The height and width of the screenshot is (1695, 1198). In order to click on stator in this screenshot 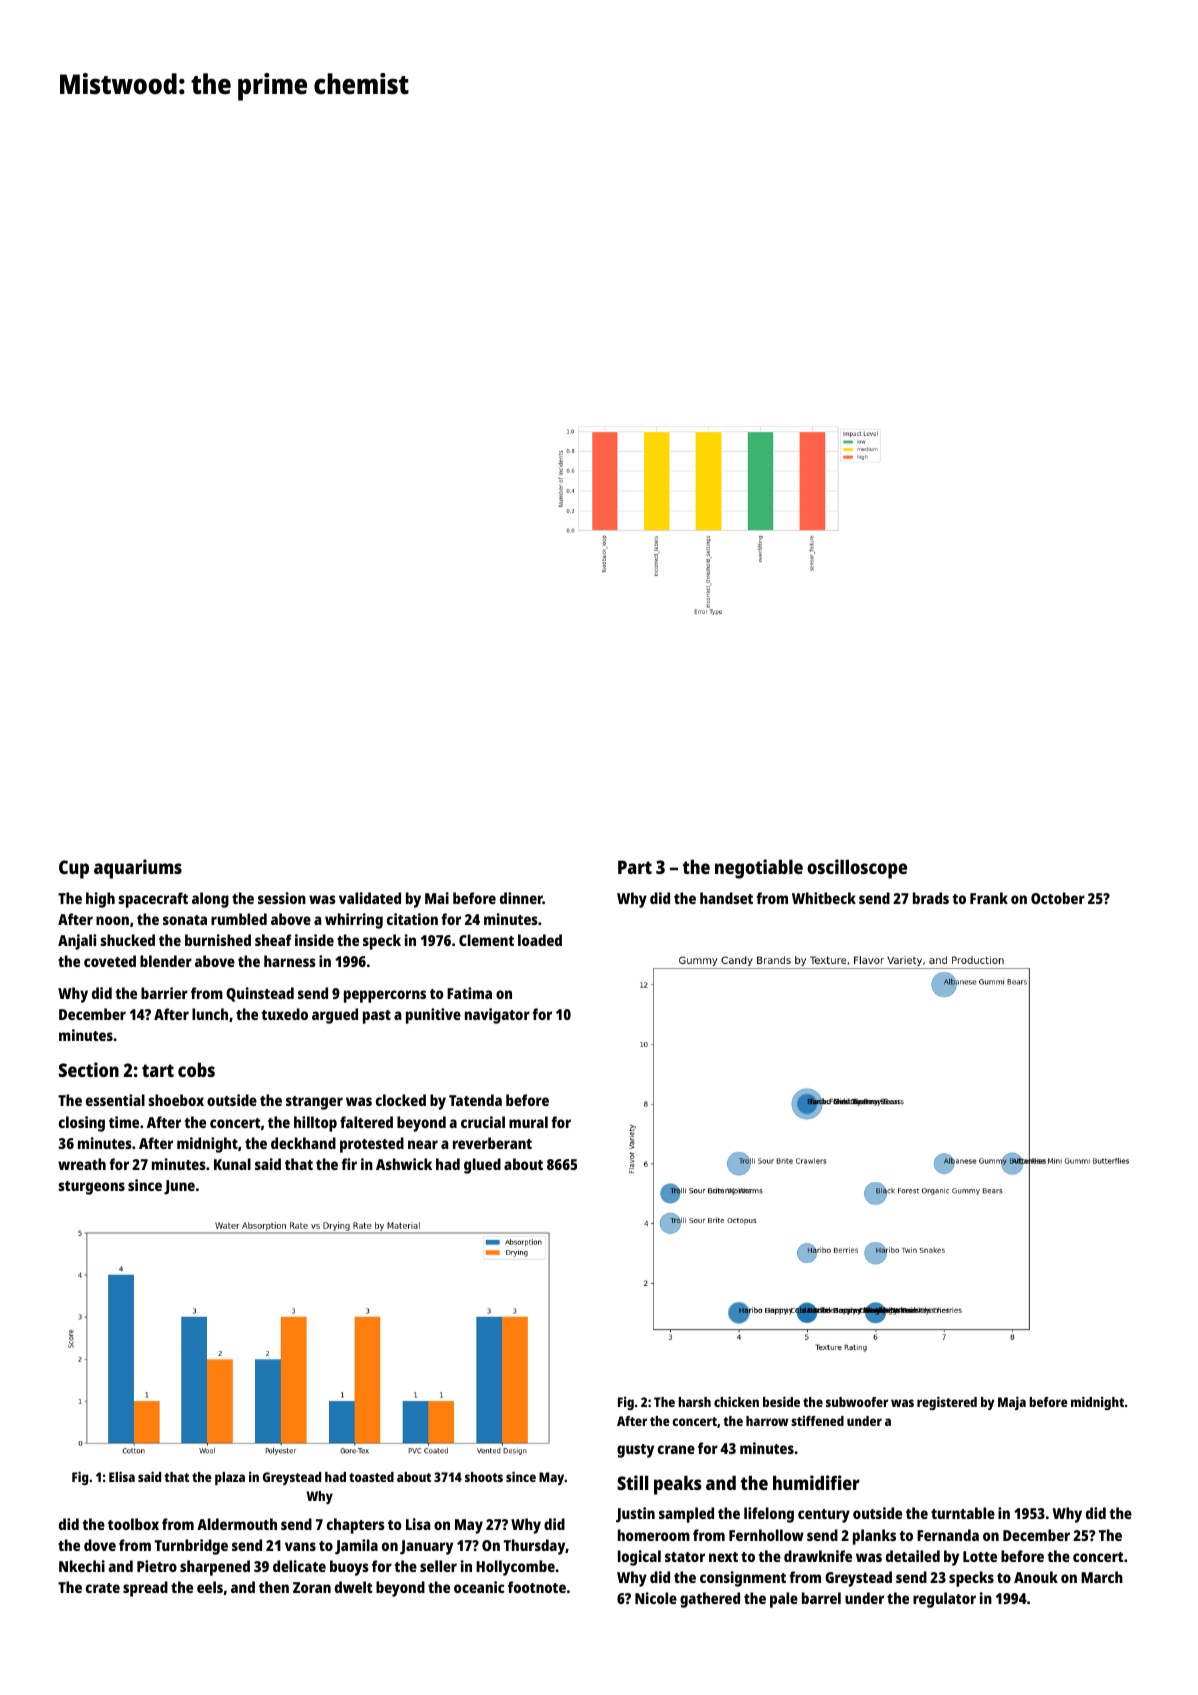, I will do `click(685, 1557)`.
